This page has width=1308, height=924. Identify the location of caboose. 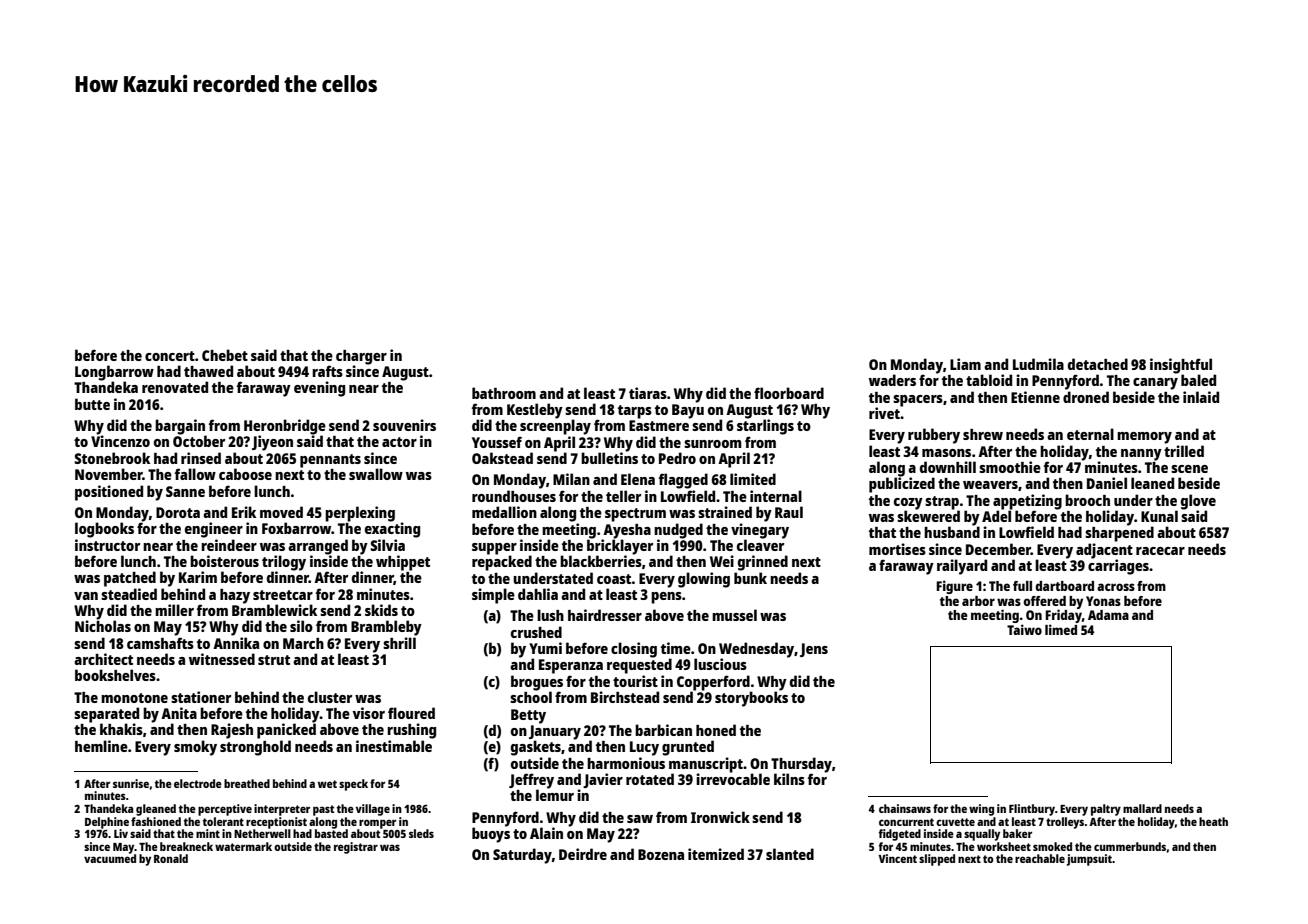
(245, 474).
